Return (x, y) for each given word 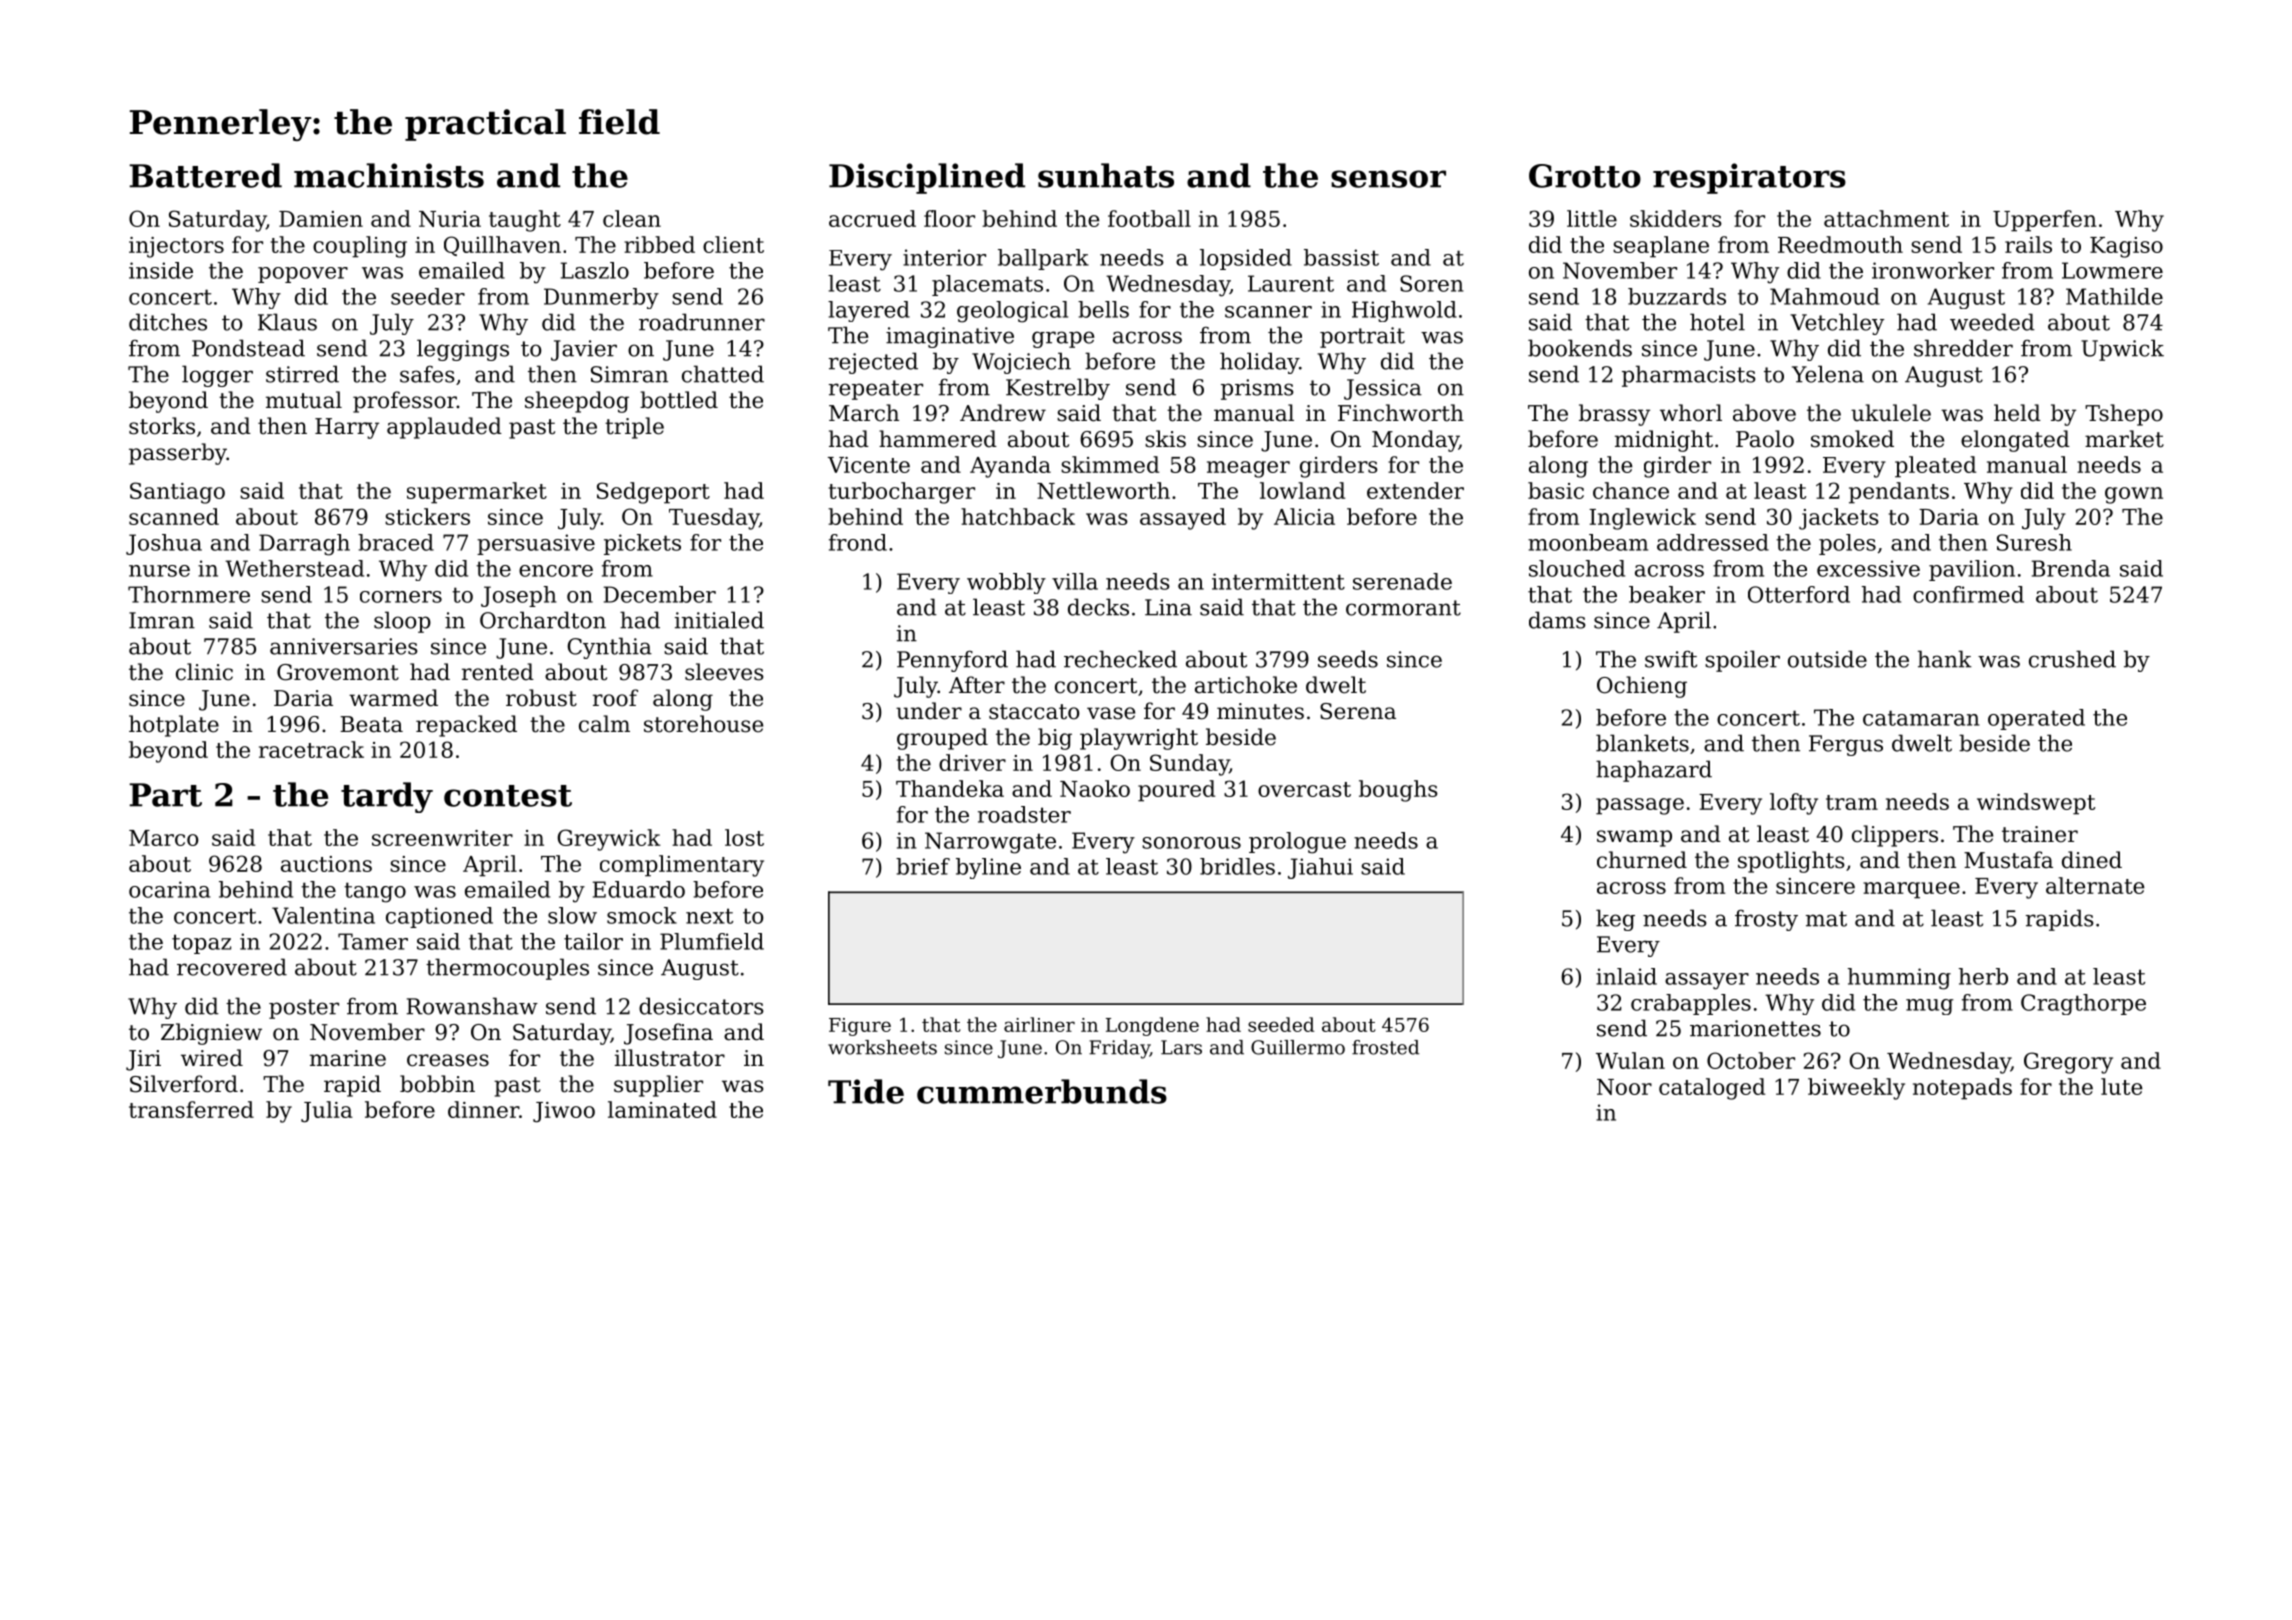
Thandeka (950, 788)
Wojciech (1021, 363)
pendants (1899, 493)
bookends (1580, 348)
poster (304, 1009)
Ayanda (1010, 467)
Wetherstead (294, 568)
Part (165, 795)
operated (2036, 719)
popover (303, 275)
